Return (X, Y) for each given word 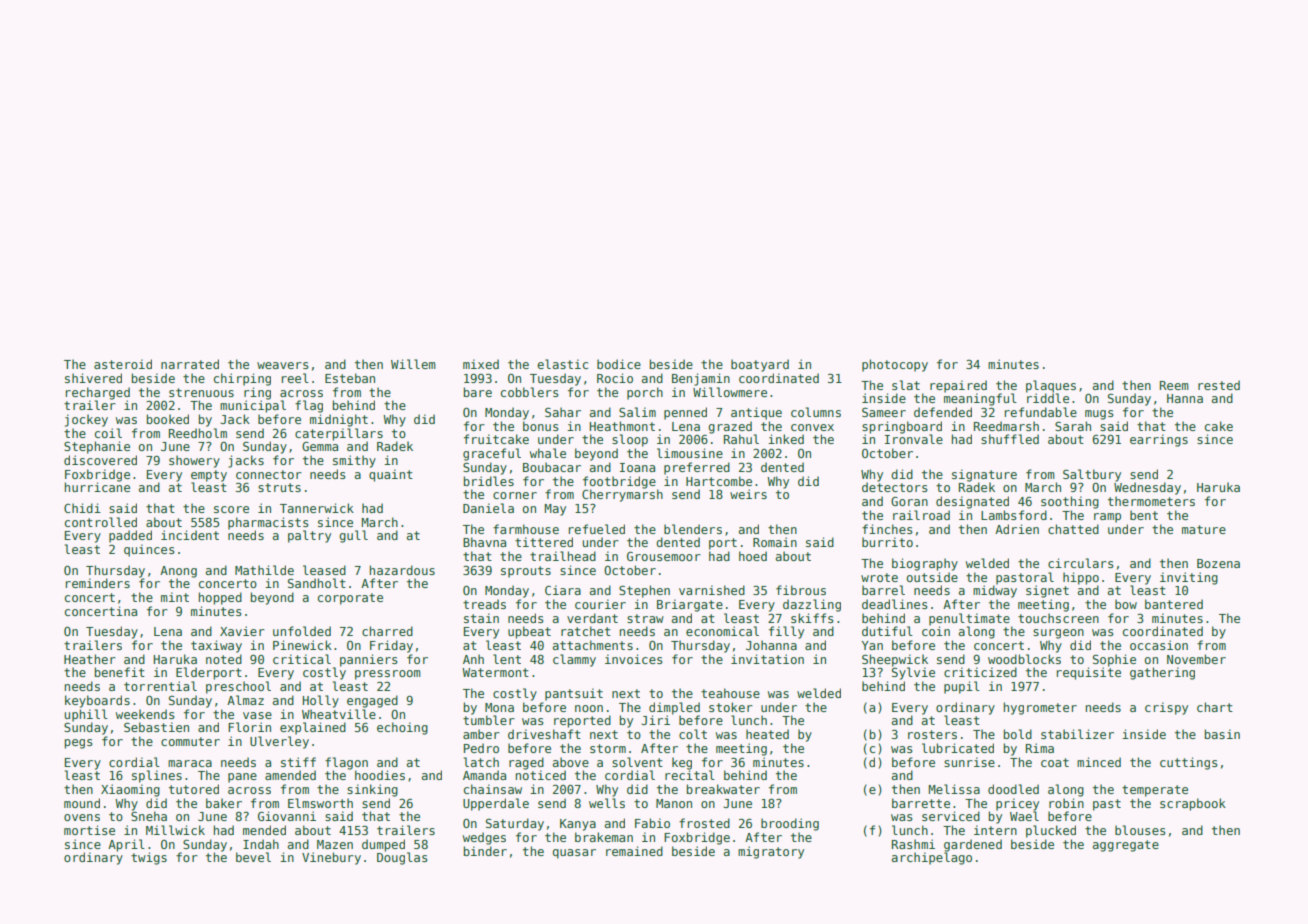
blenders (693, 529)
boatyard (760, 365)
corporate (350, 599)
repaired (958, 386)
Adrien (1017, 529)
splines (157, 776)
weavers (283, 365)
